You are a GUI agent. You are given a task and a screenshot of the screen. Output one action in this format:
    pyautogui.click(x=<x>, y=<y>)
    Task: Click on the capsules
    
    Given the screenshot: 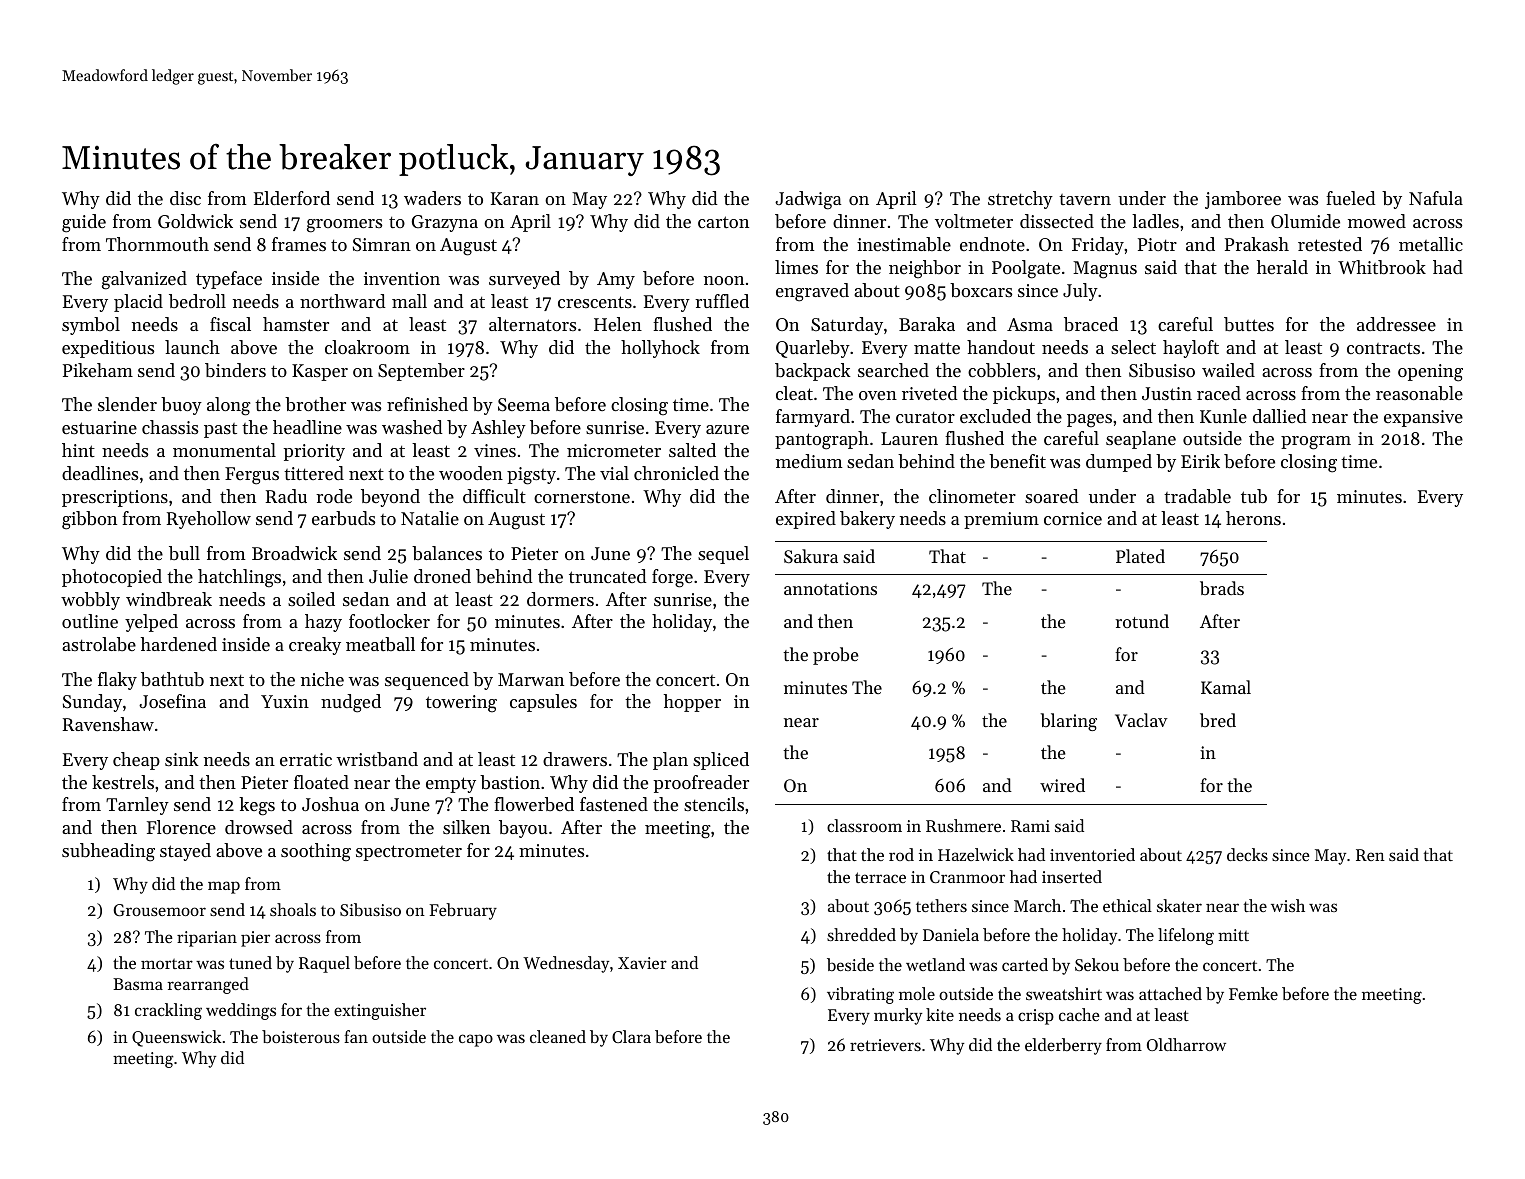 What is the action you would take?
    pyautogui.click(x=543, y=703)
